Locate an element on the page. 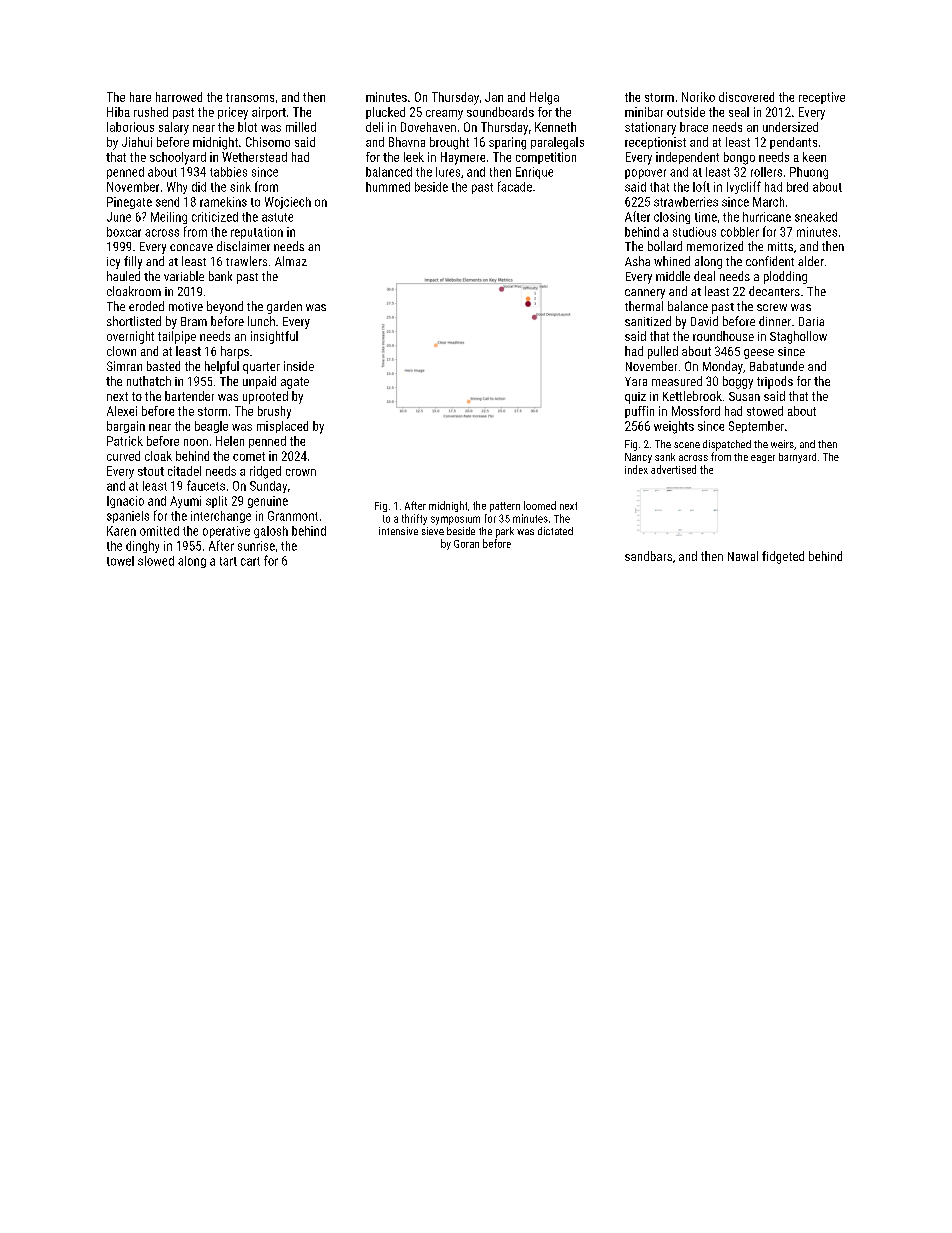  pendants is located at coordinates (793, 143).
